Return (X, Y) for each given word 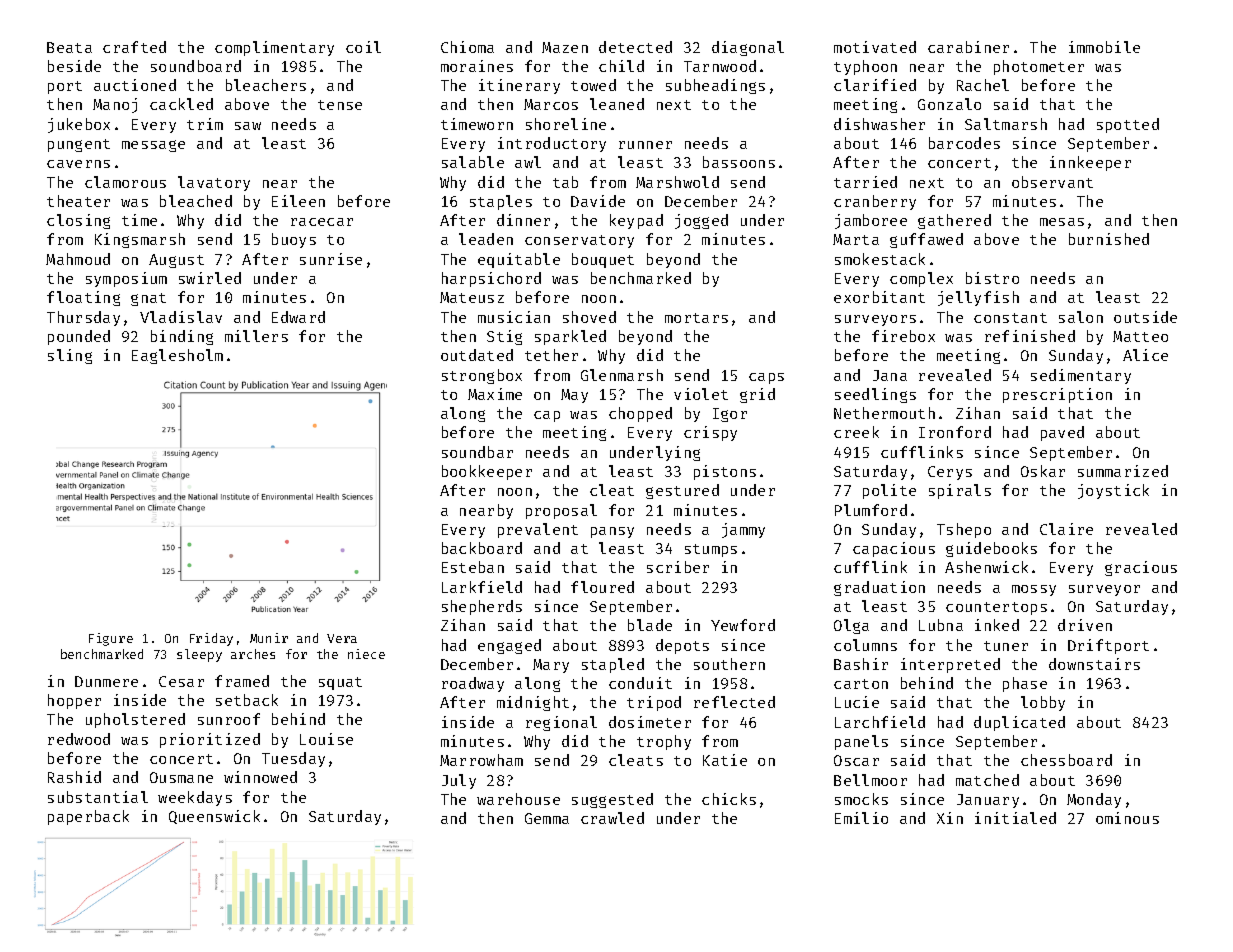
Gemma (547, 818)
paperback (88, 817)
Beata (69, 47)
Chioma (467, 47)
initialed (1015, 818)
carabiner (968, 47)
